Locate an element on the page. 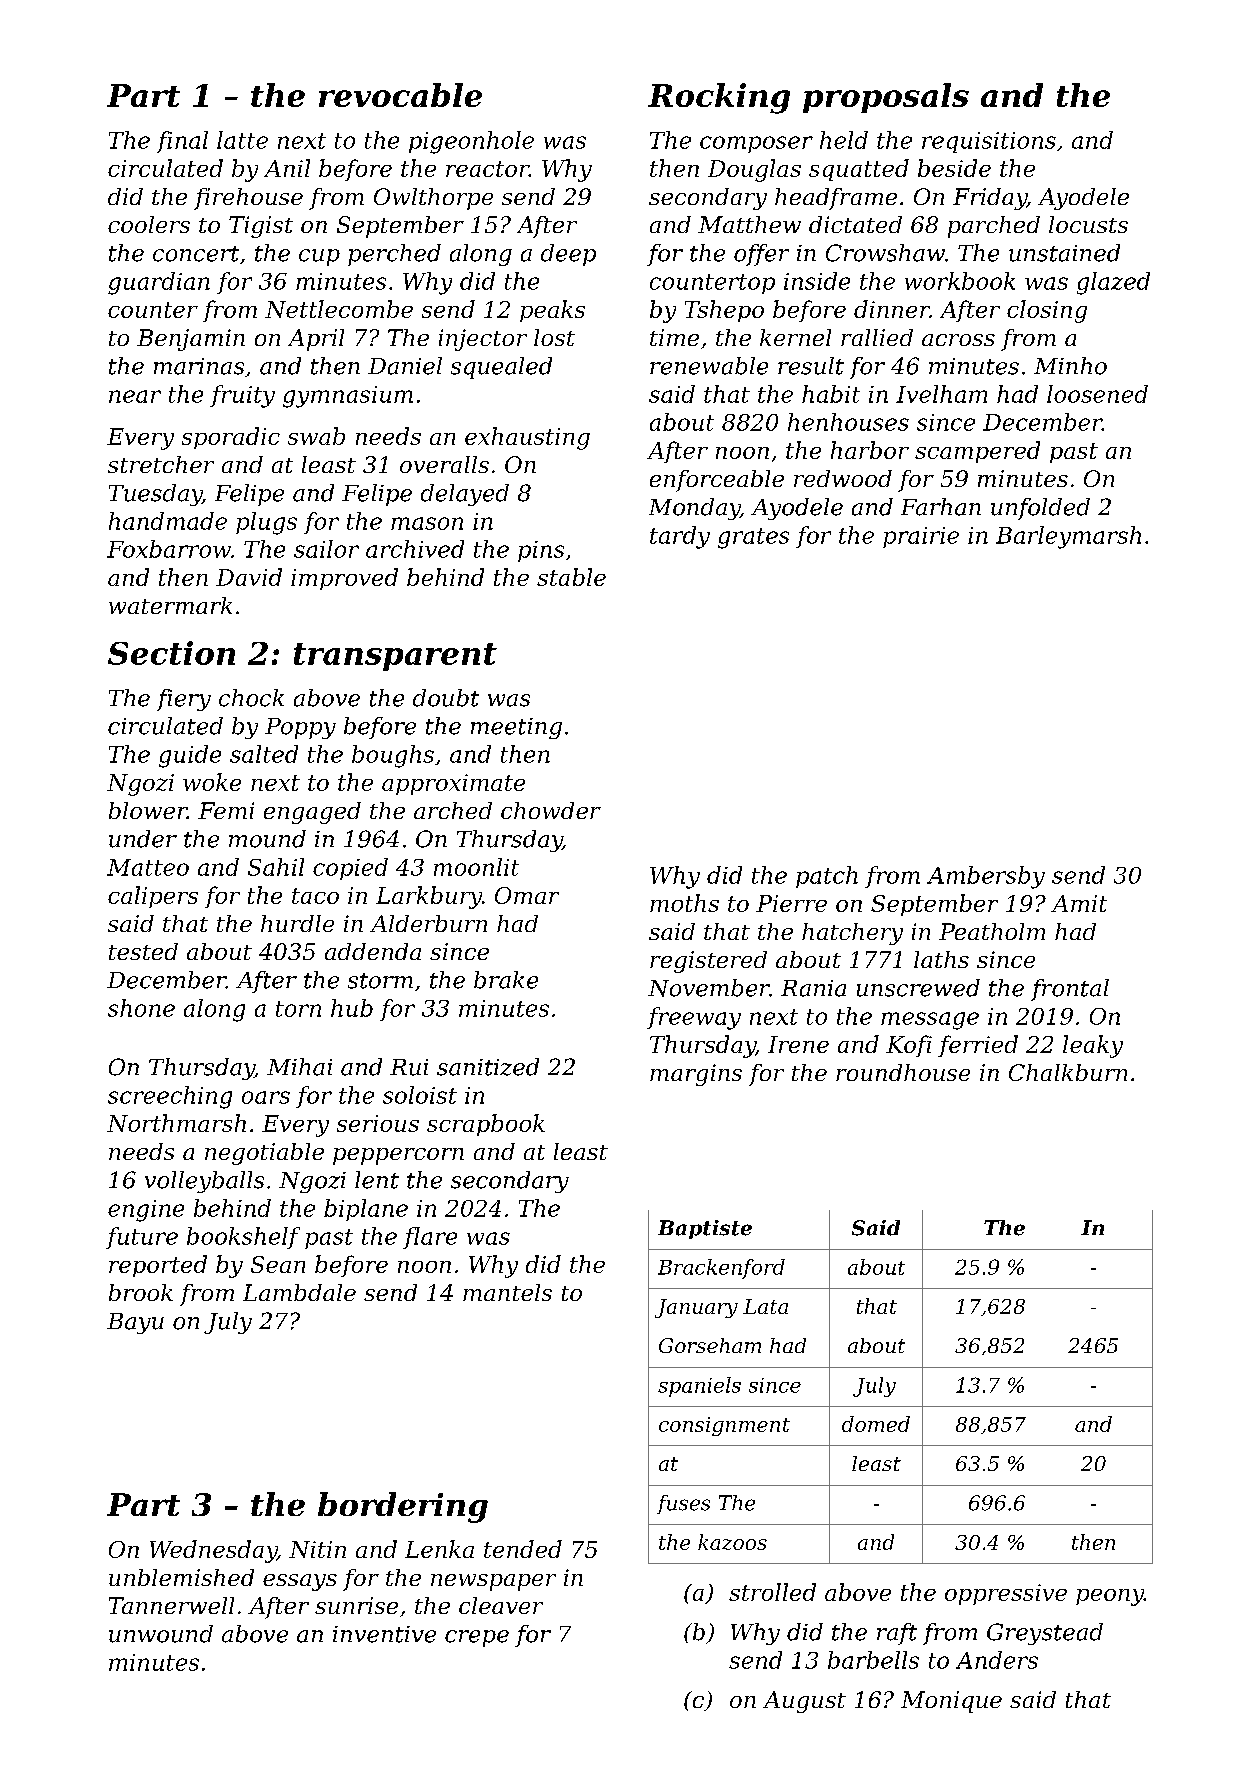 This image has width=1260, height=1782. final is located at coordinates (182, 142).
